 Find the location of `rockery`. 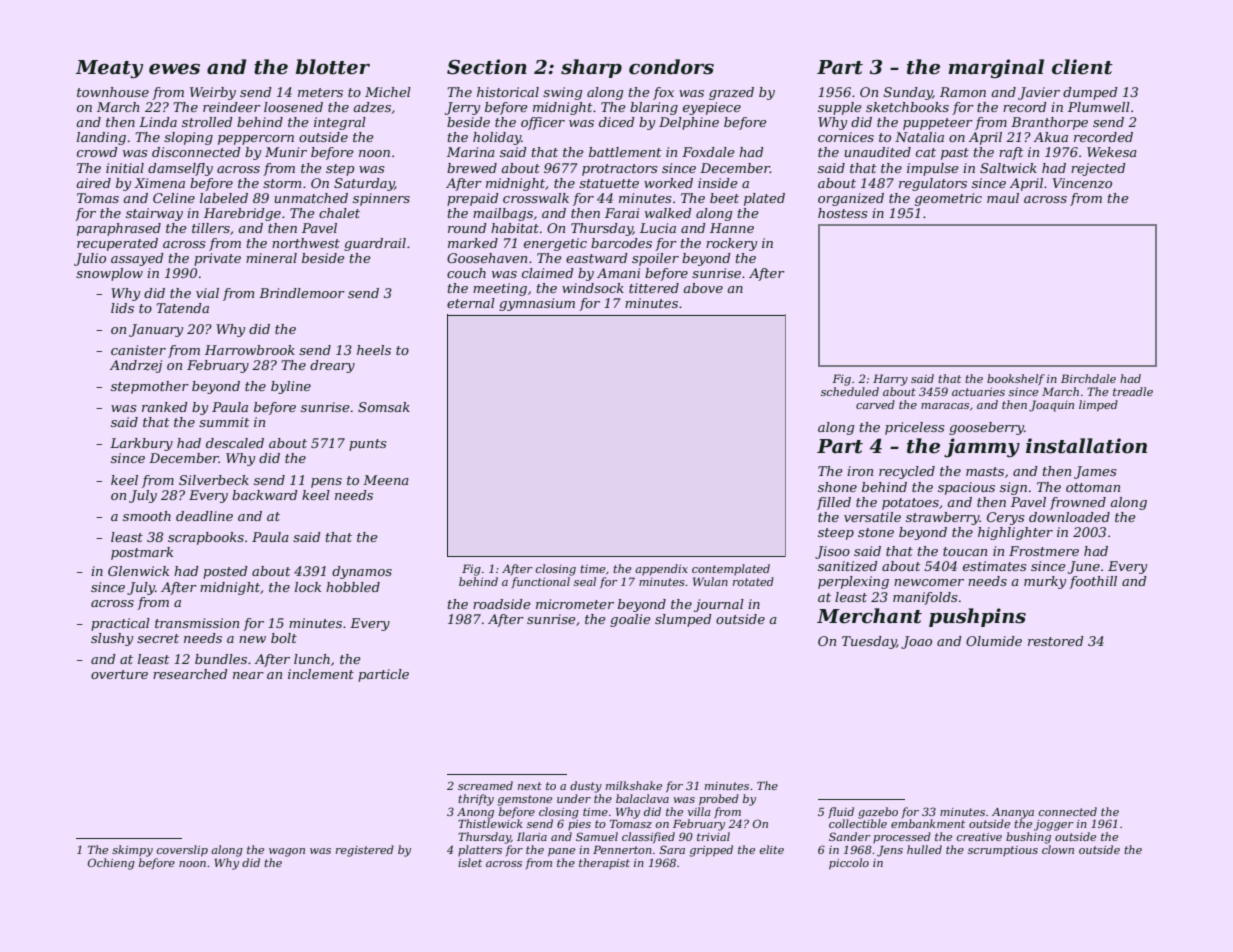

rockery is located at coordinates (731, 244).
